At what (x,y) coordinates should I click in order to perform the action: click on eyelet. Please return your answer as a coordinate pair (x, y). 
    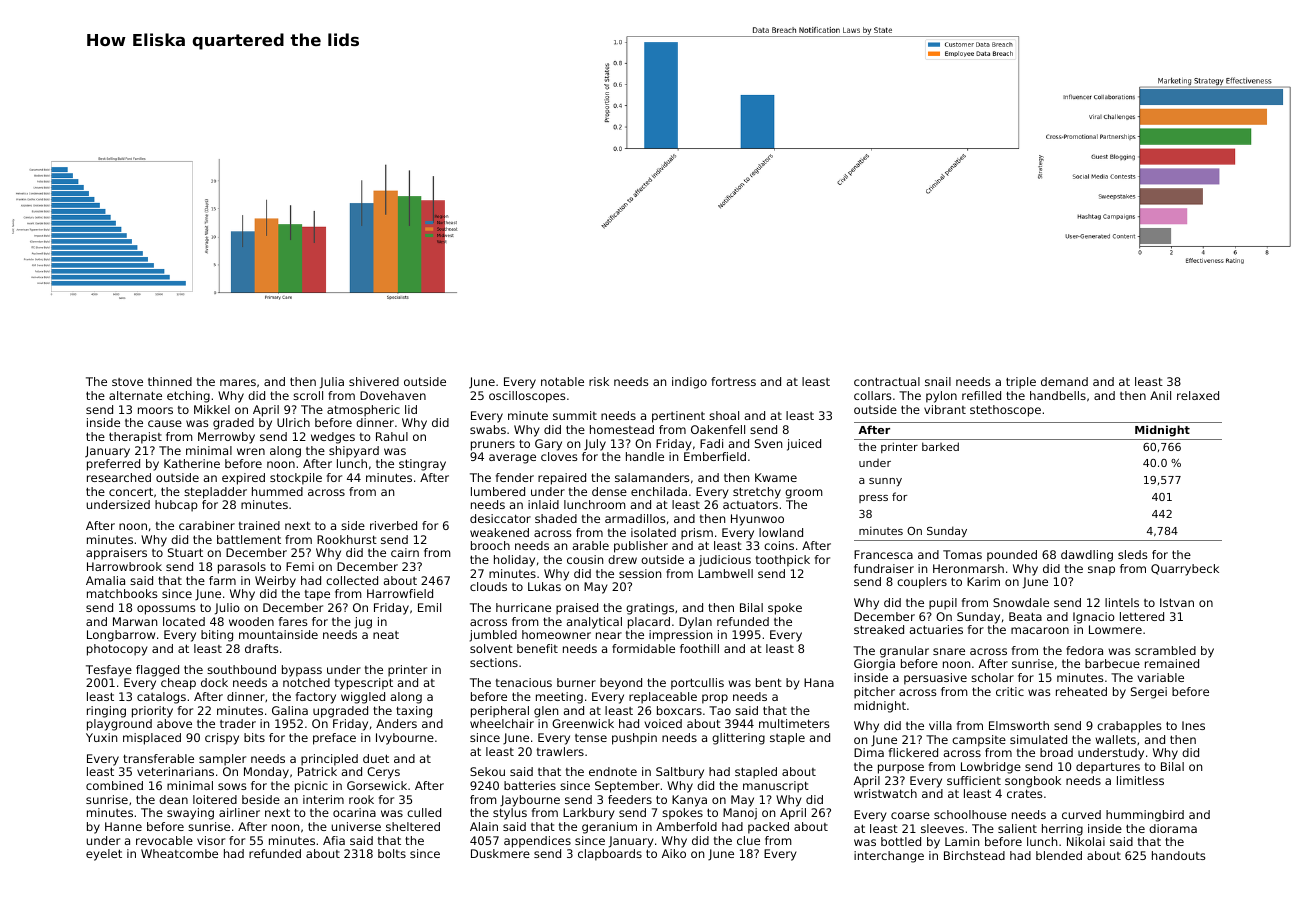
    Looking at the image, I should click on (104, 855).
